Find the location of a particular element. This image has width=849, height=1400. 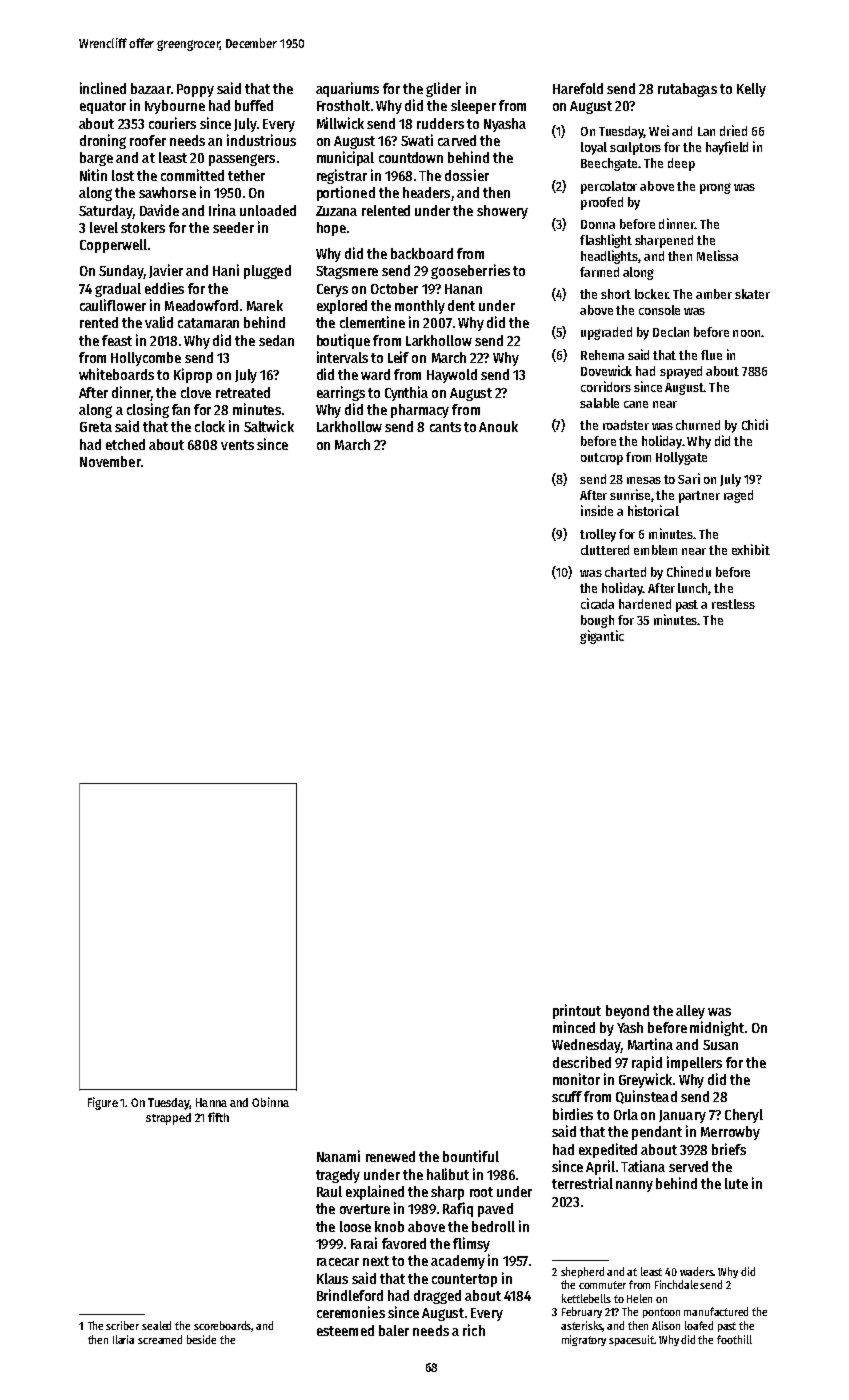

cants is located at coordinates (445, 427).
